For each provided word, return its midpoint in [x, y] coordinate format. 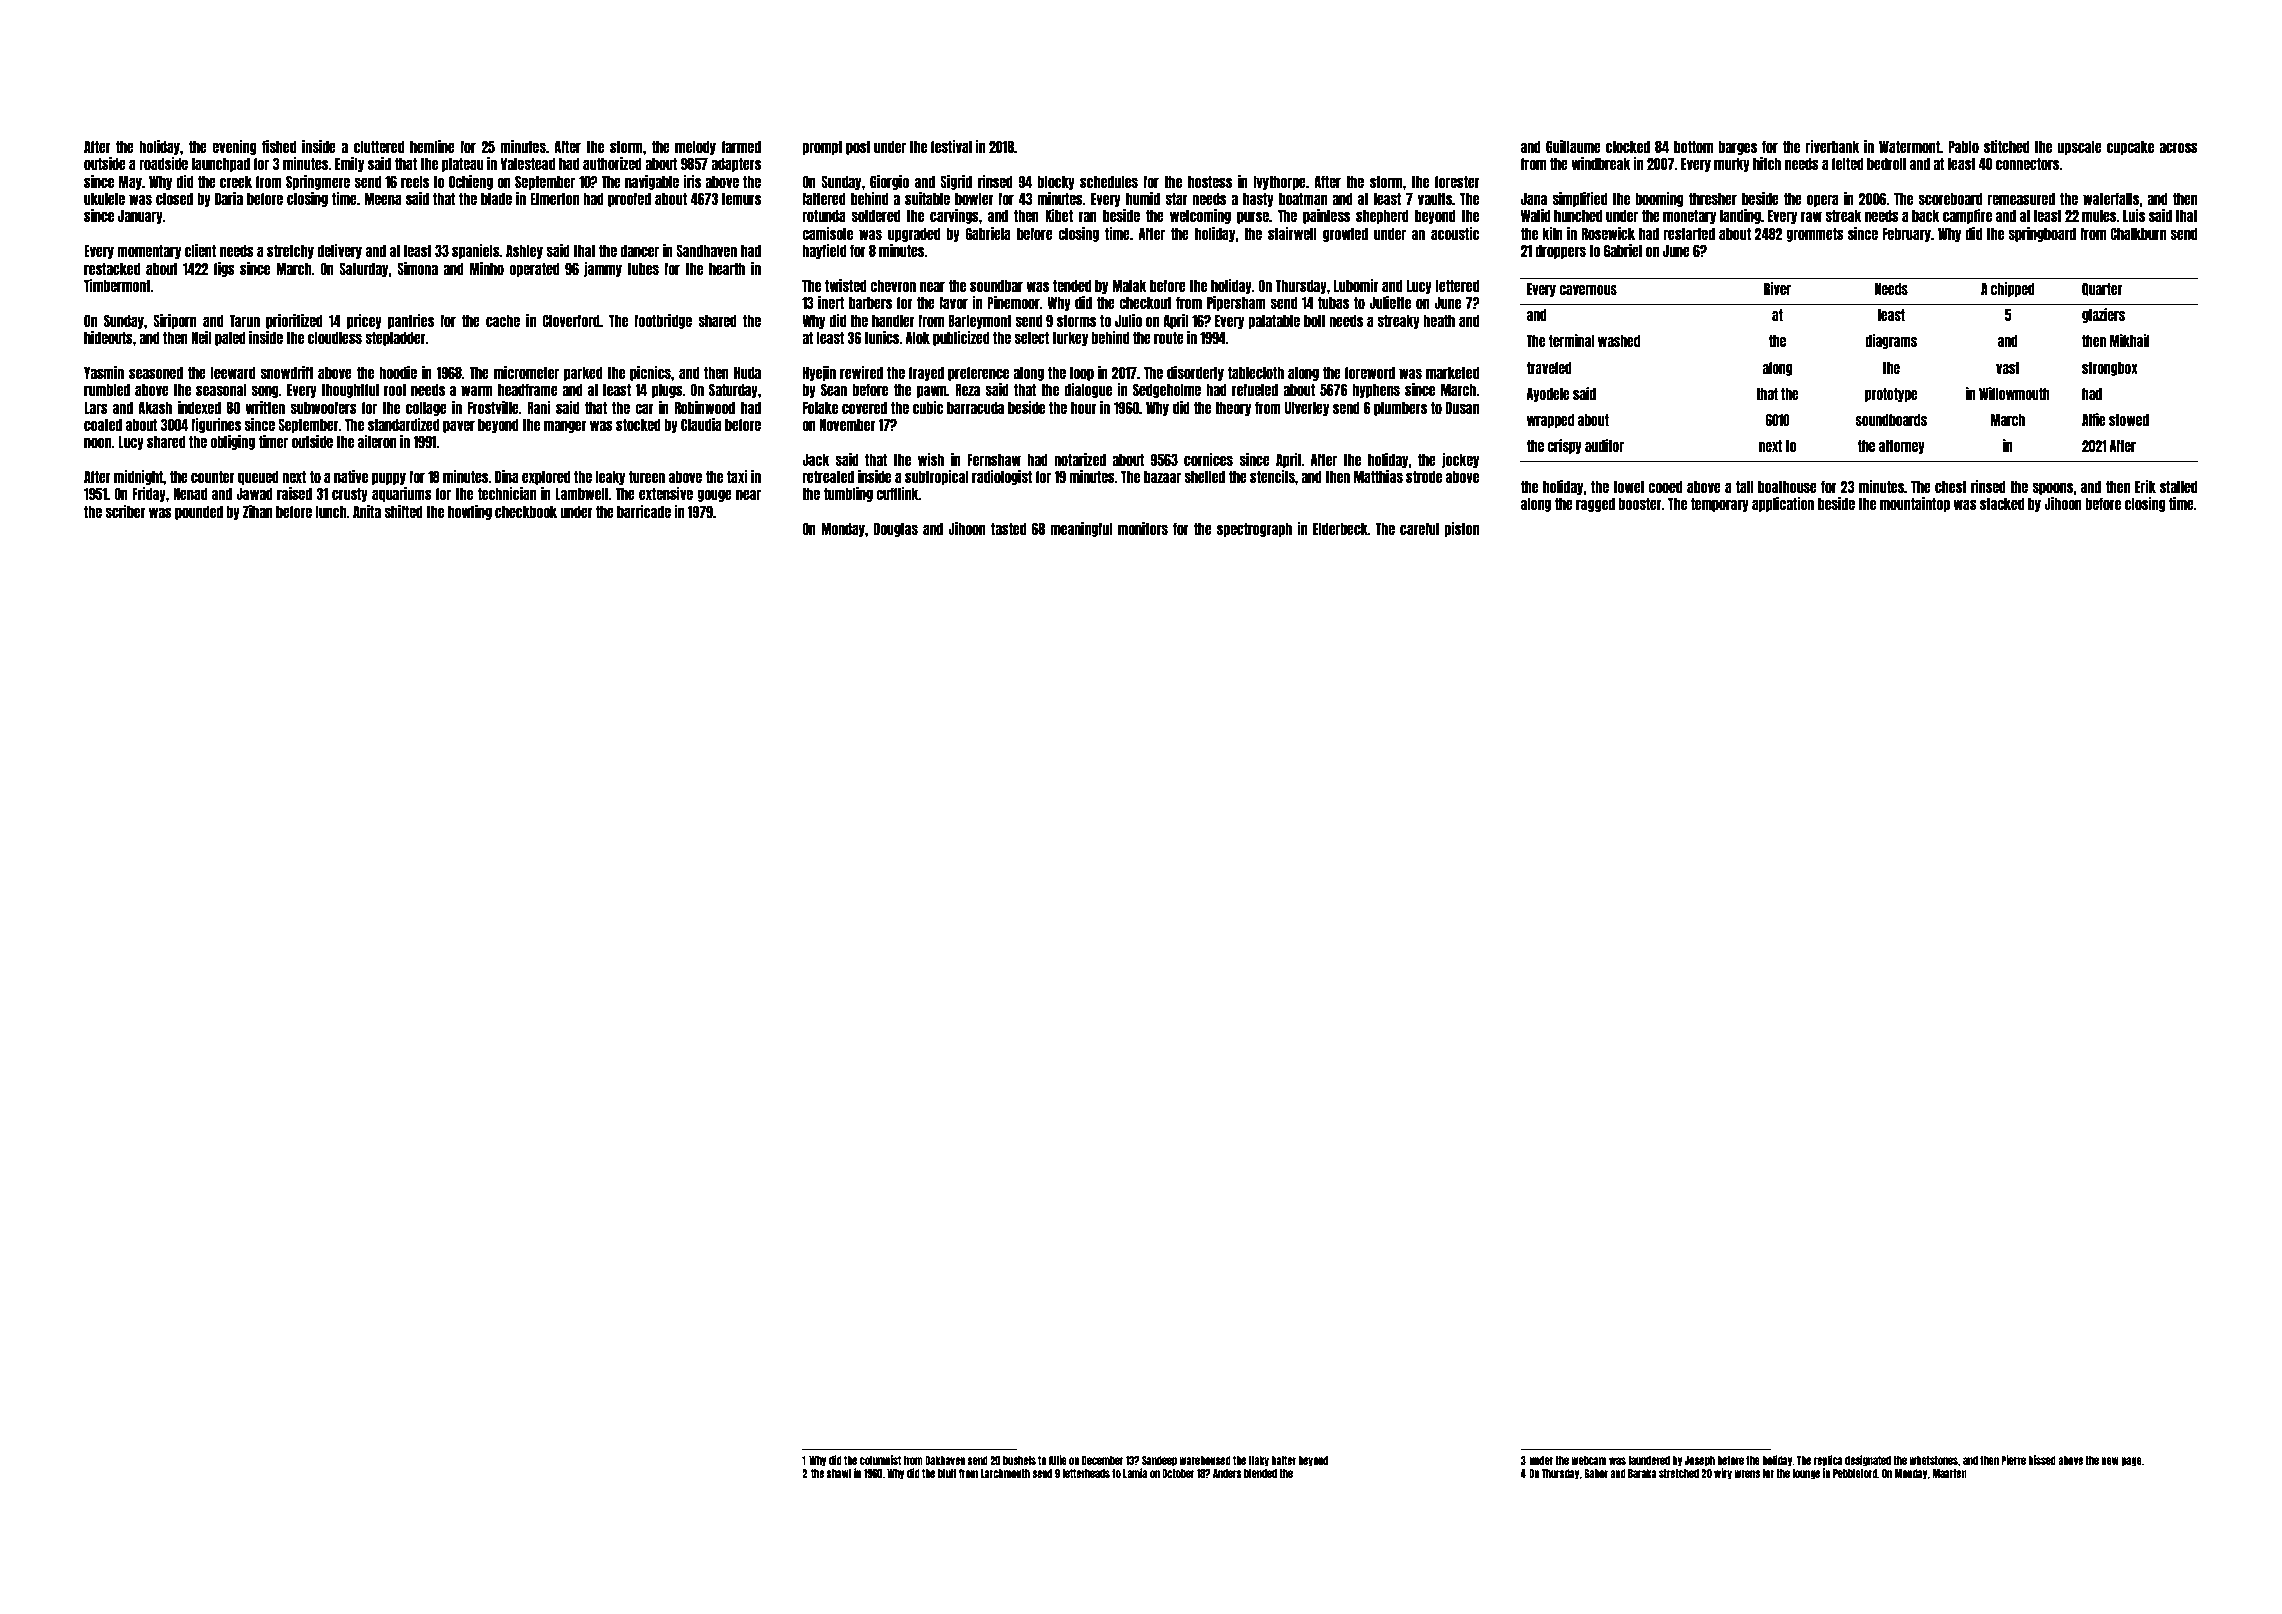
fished [279, 146]
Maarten [1949, 1473]
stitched [2006, 146]
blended [1260, 1473]
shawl [839, 1473]
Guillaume [1573, 146]
